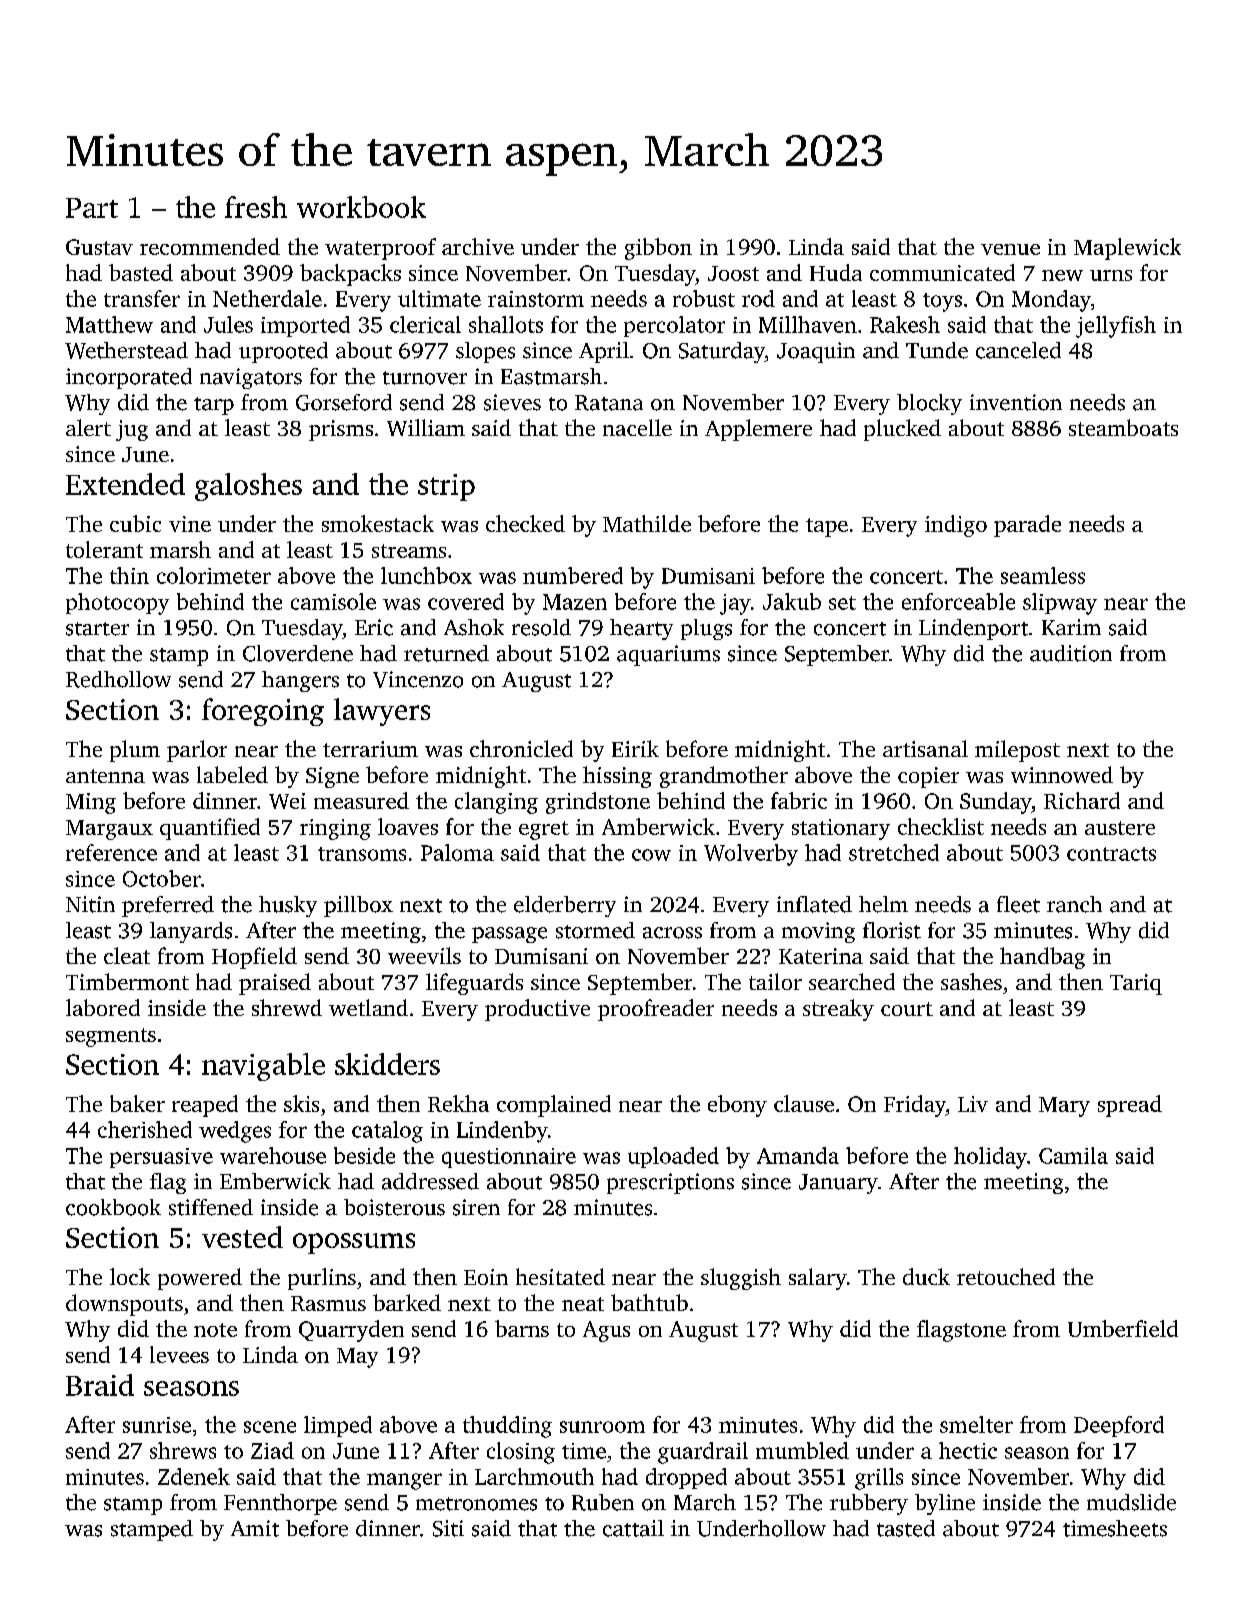 Image resolution: width=1253 pixels, height=1621 pixels. What do you see at coordinates (1127, 249) in the document?
I see `Maplewick` at bounding box center [1127, 249].
